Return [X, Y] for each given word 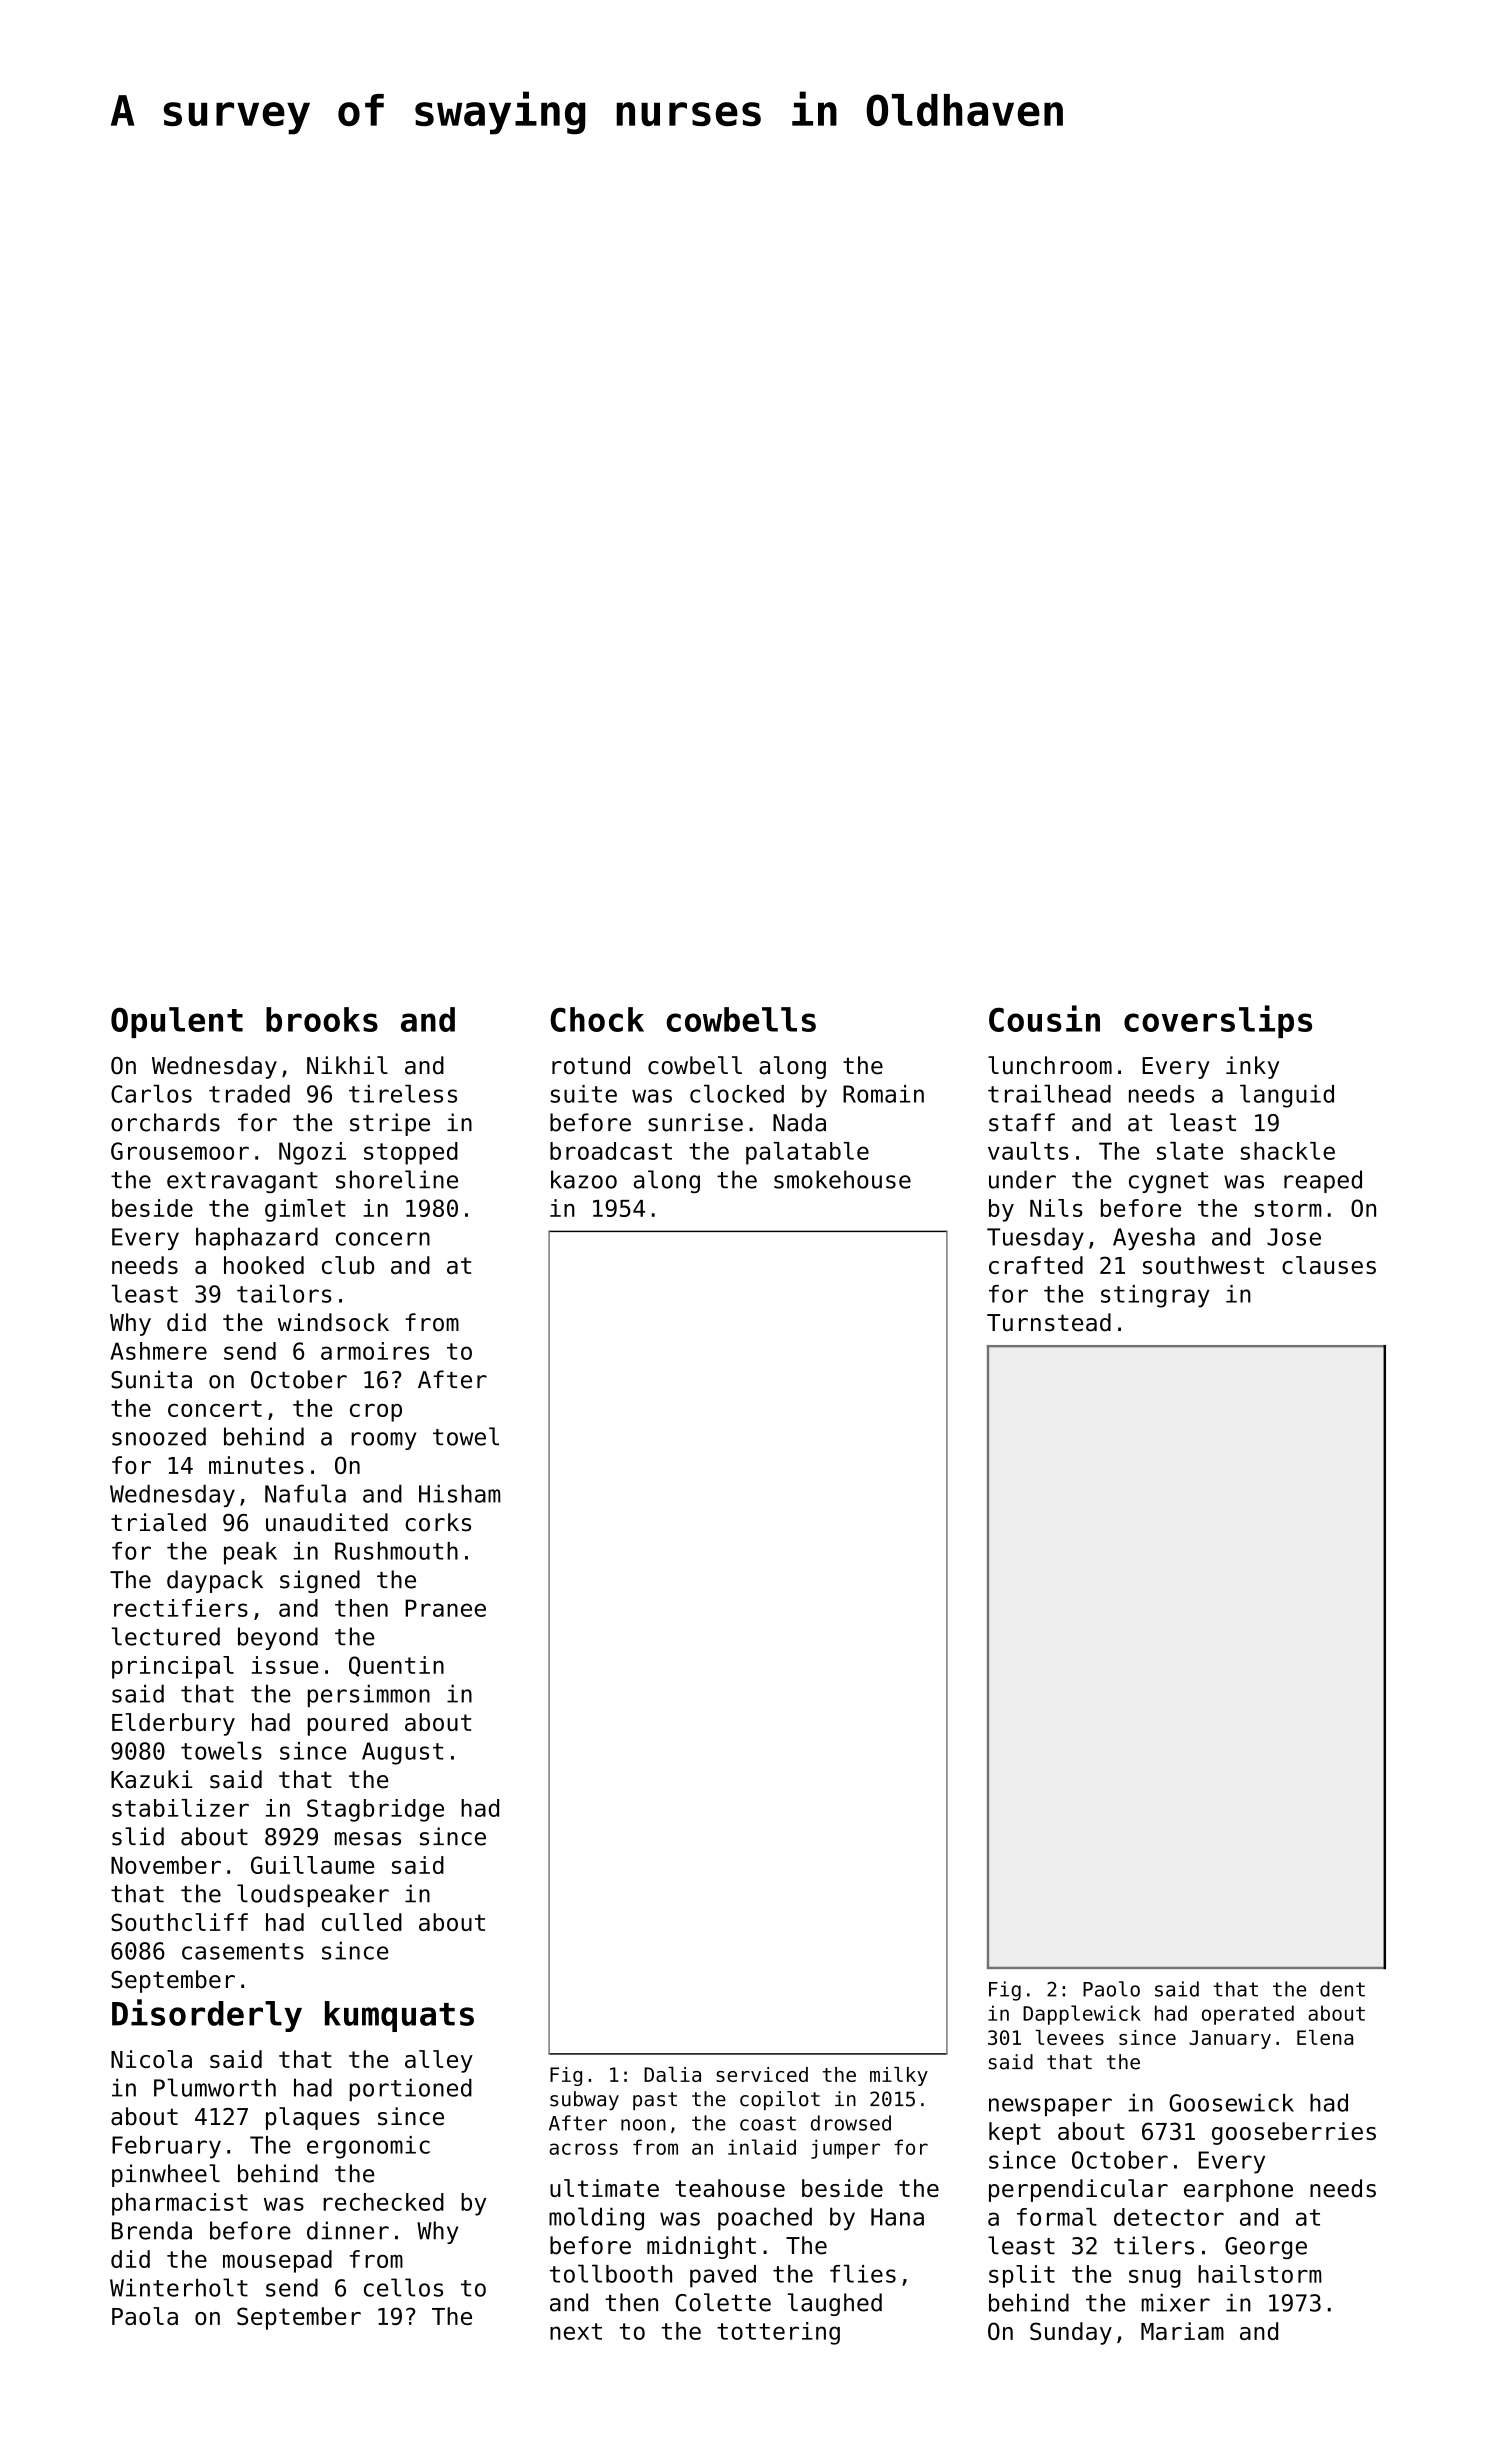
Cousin [1044, 1018]
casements [243, 1951]
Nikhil [347, 1065]
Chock [597, 1019]
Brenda [152, 2230]
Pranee [445, 1608]
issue [285, 1665]
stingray [1155, 1296]
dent [1342, 1989]
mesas [368, 1839]
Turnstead [1049, 1322]
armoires [375, 1351]
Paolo [1111, 1989]
